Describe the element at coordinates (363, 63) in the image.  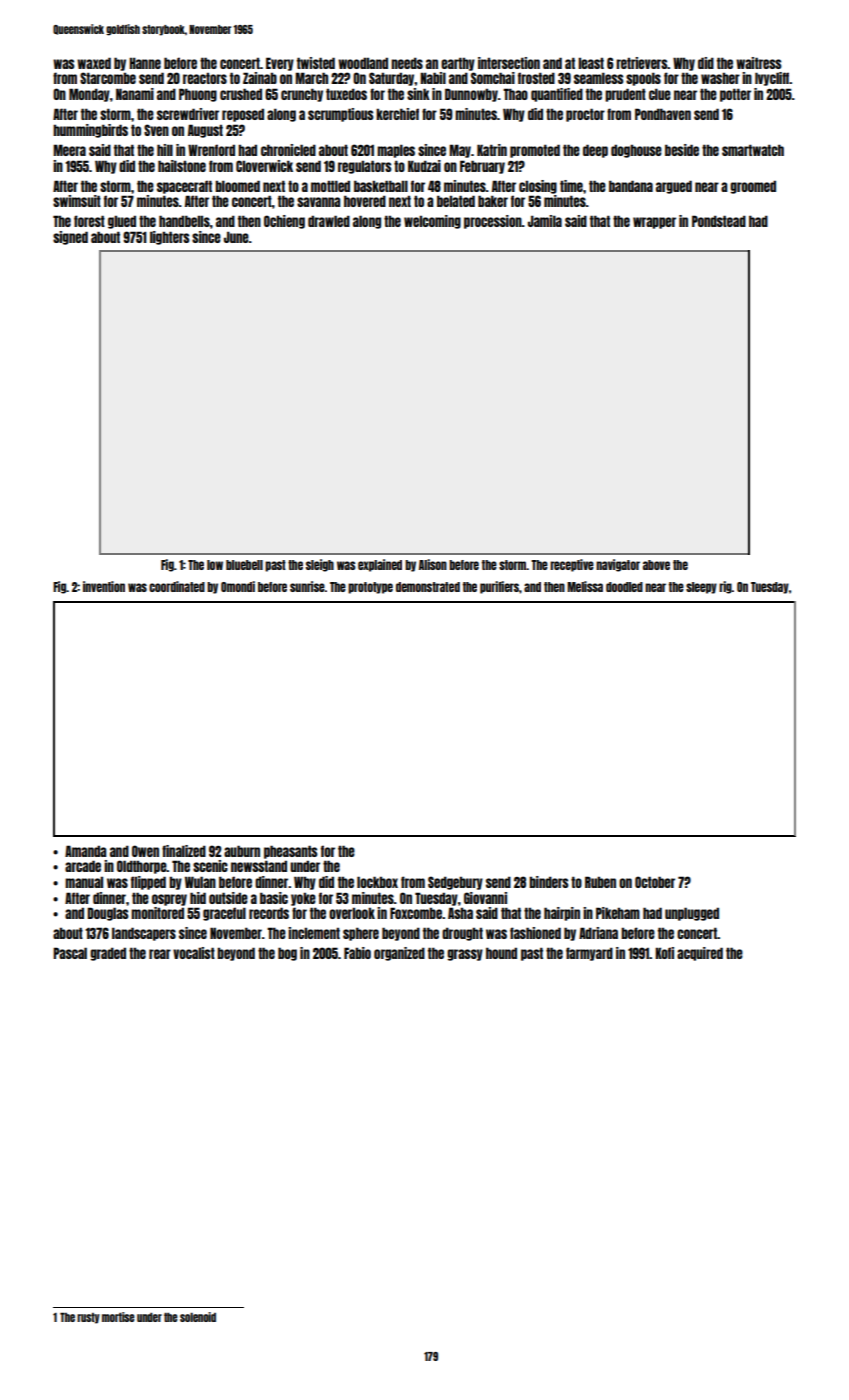
I see `woodland` at that location.
